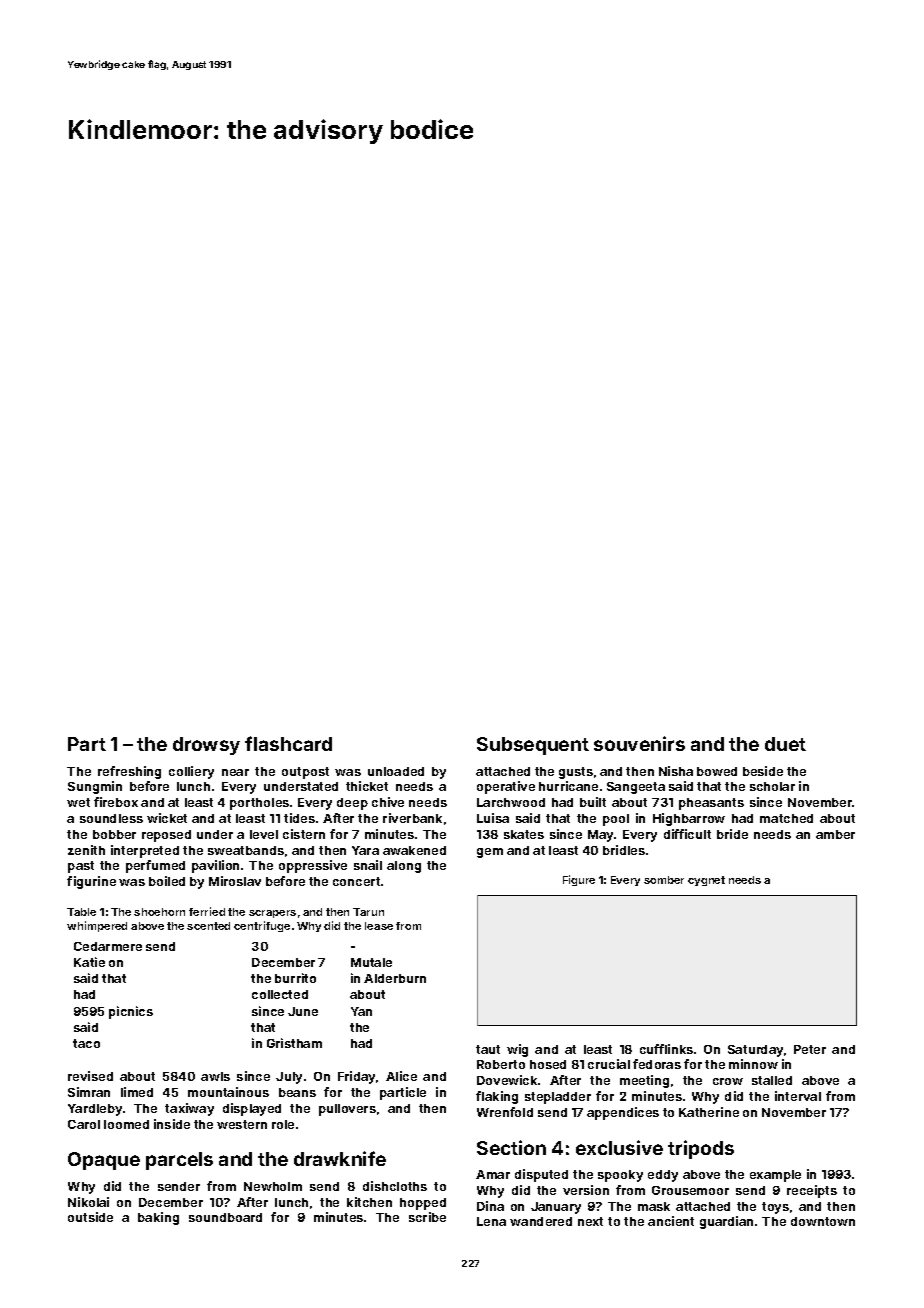 The height and width of the screenshot is (1308, 924). What do you see at coordinates (208, 926) in the screenshot?
I see `scented` at bounding box center [208, 926].
